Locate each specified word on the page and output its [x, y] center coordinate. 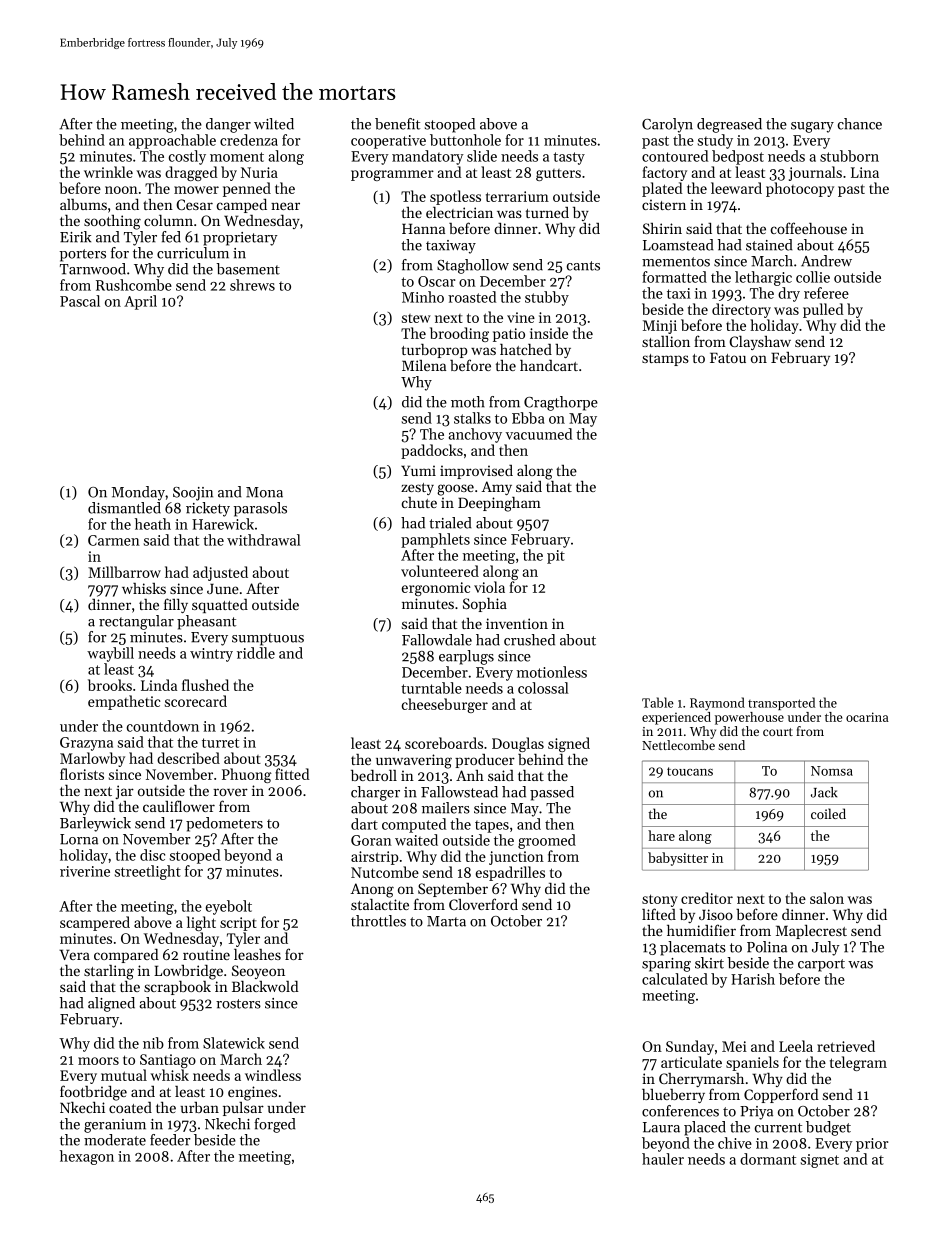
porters [83, 255]
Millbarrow [124, 572]
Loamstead [678, 245]
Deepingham [499, 504]
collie [813, 277]
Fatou [728, 358]
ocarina [867, 717]
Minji [660, 327]
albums [83, 204]
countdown [163, 726]
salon [827, 898]
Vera [74, 955]
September [453, 890]
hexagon [87, 1157]
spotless [455, 197]
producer [485, 761]
